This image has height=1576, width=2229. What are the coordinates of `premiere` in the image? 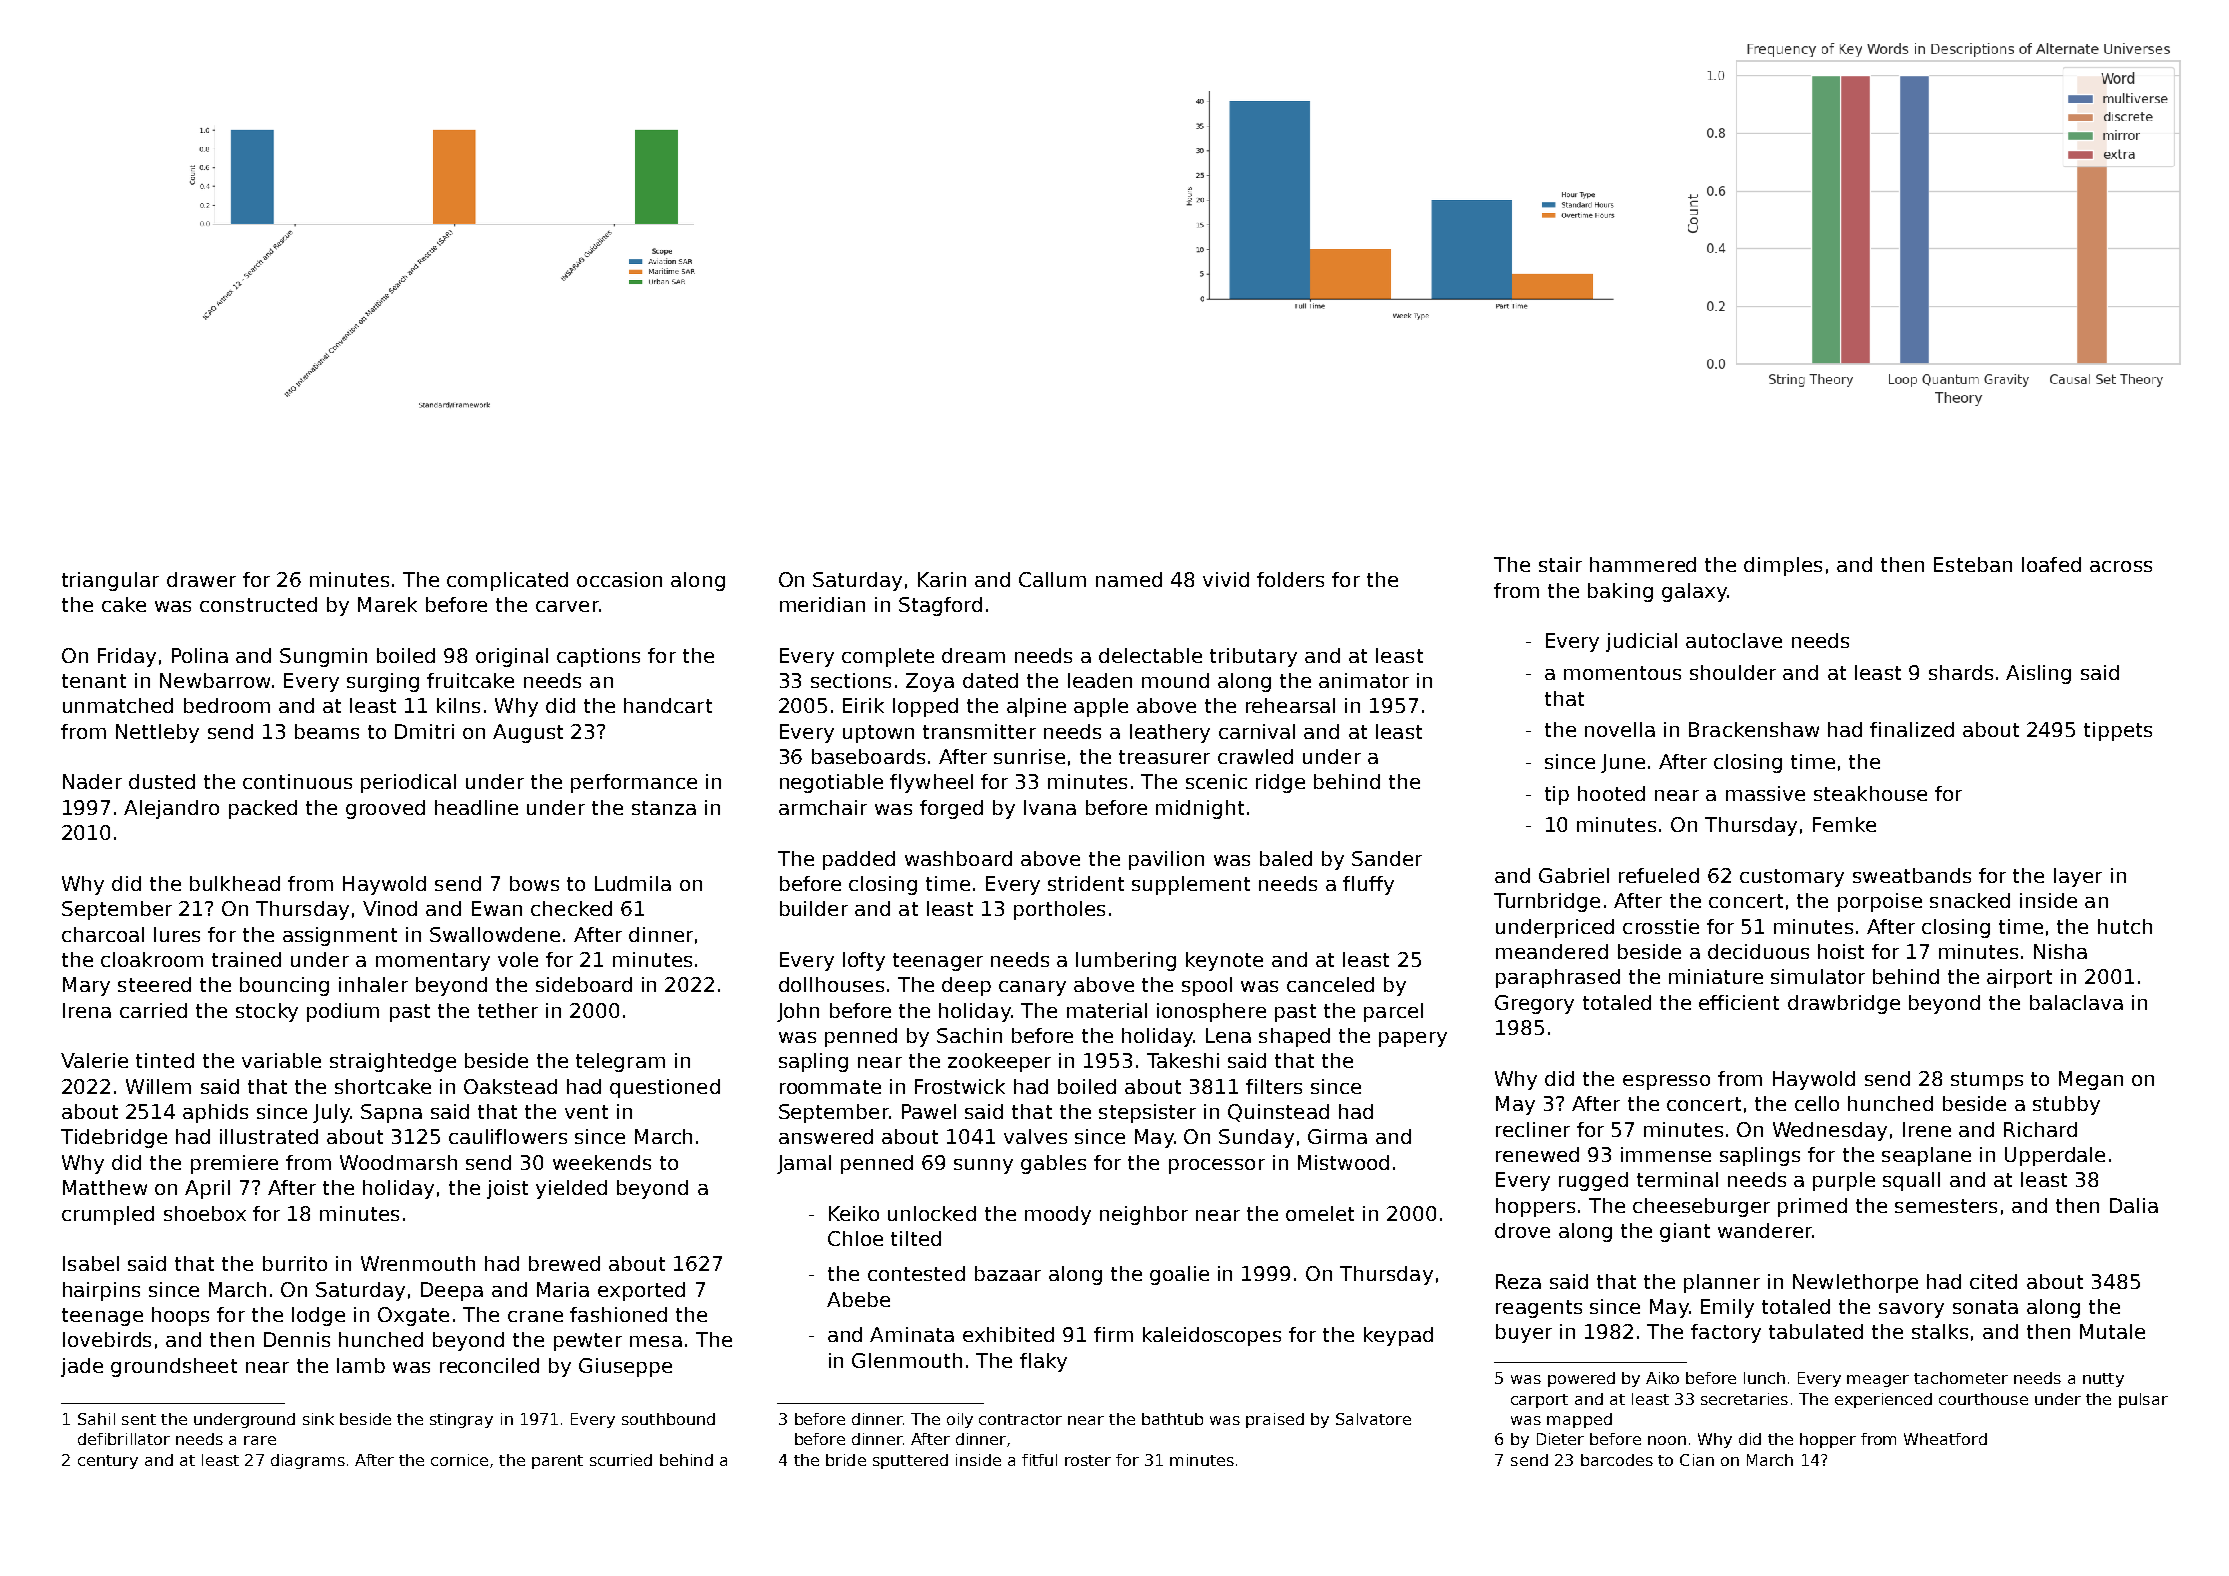 It's located at (234, 1164).
